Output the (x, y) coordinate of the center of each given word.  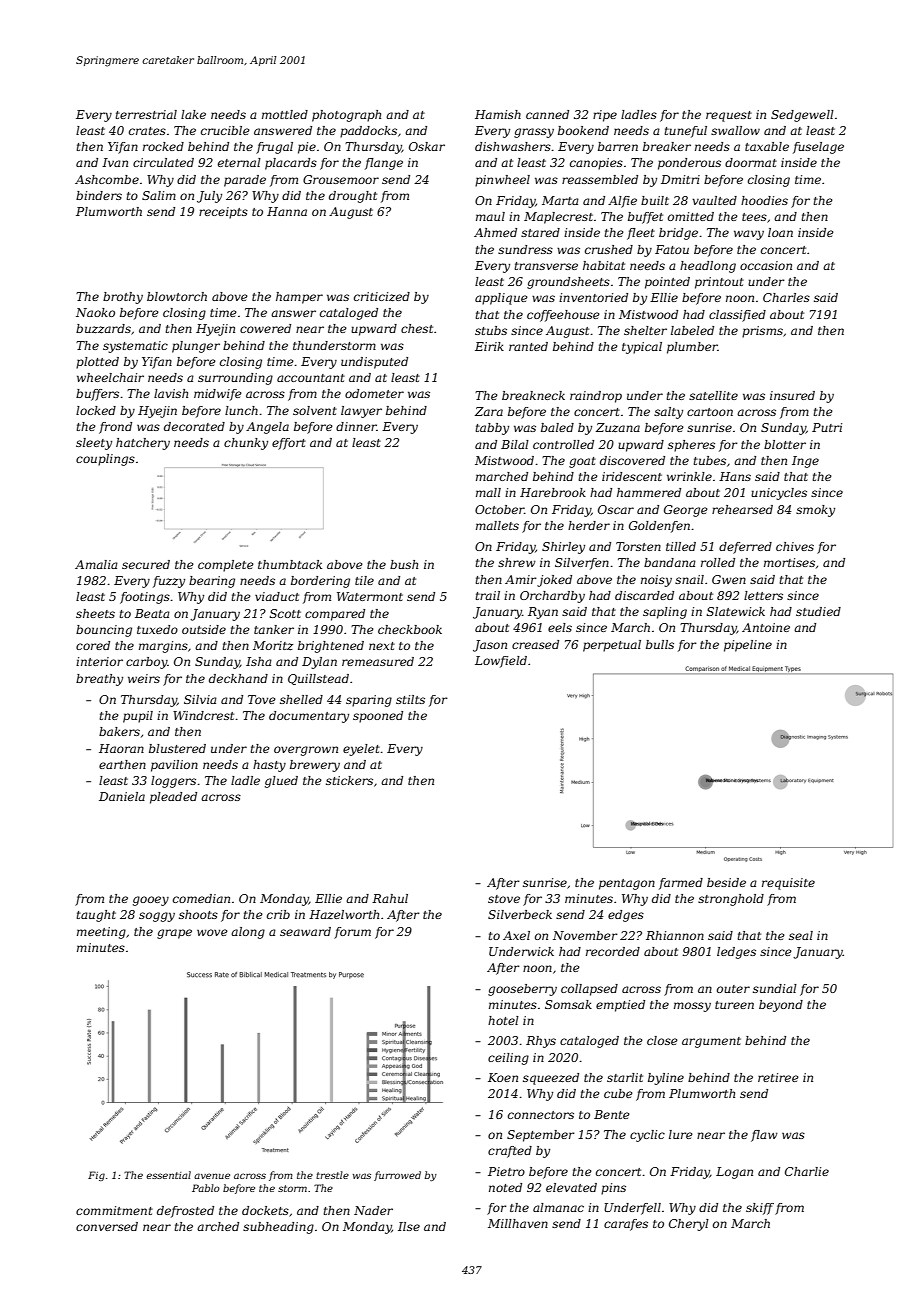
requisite (788, 884)
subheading (278, 1228)
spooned (378, 717)
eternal (239, 162)
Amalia (96, 564)
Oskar (427, 146)
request (729, 116)
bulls (660, 644)
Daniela (122, 796)
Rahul (390, 898)
